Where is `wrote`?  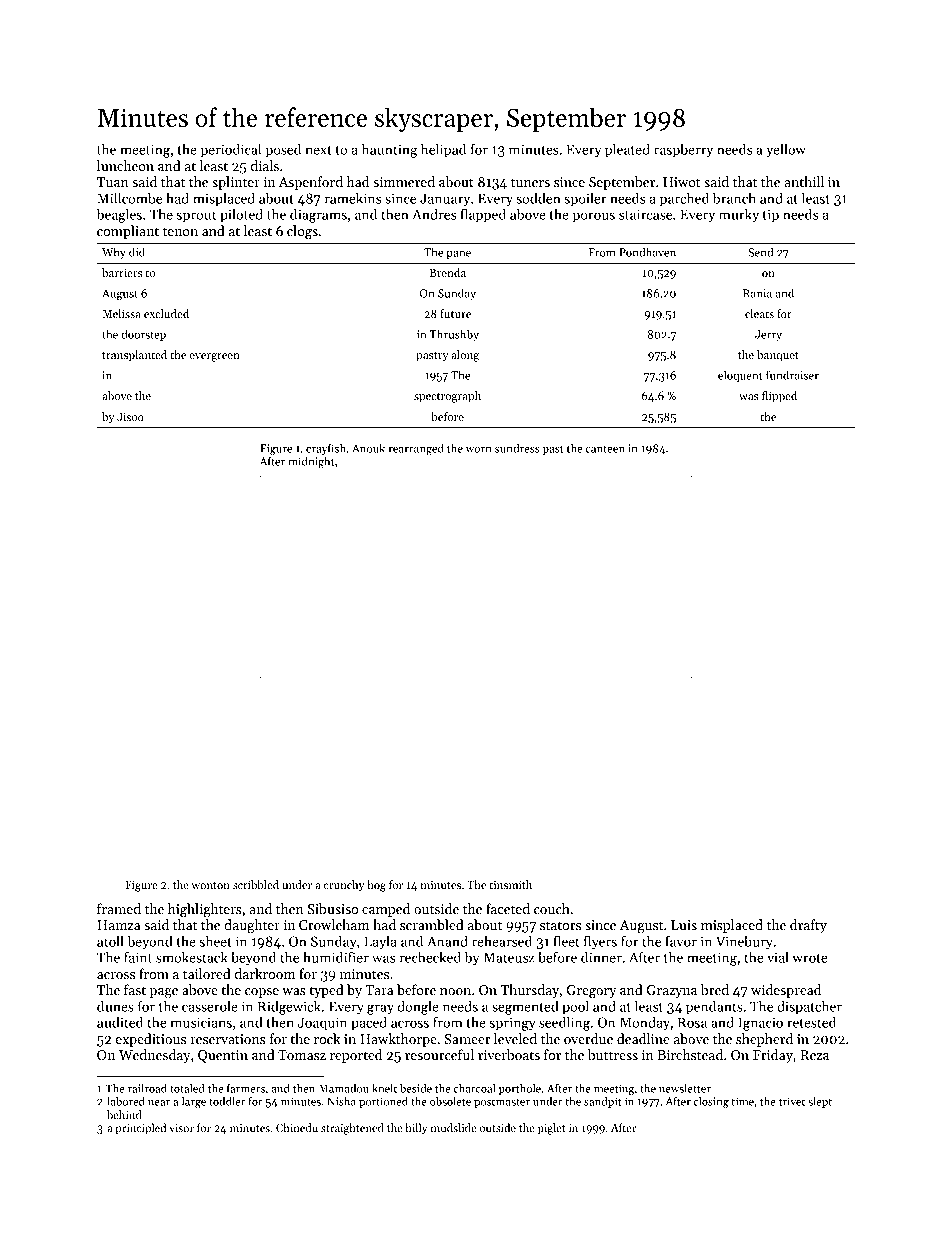 wrote is located at coordinates (810, 958).
